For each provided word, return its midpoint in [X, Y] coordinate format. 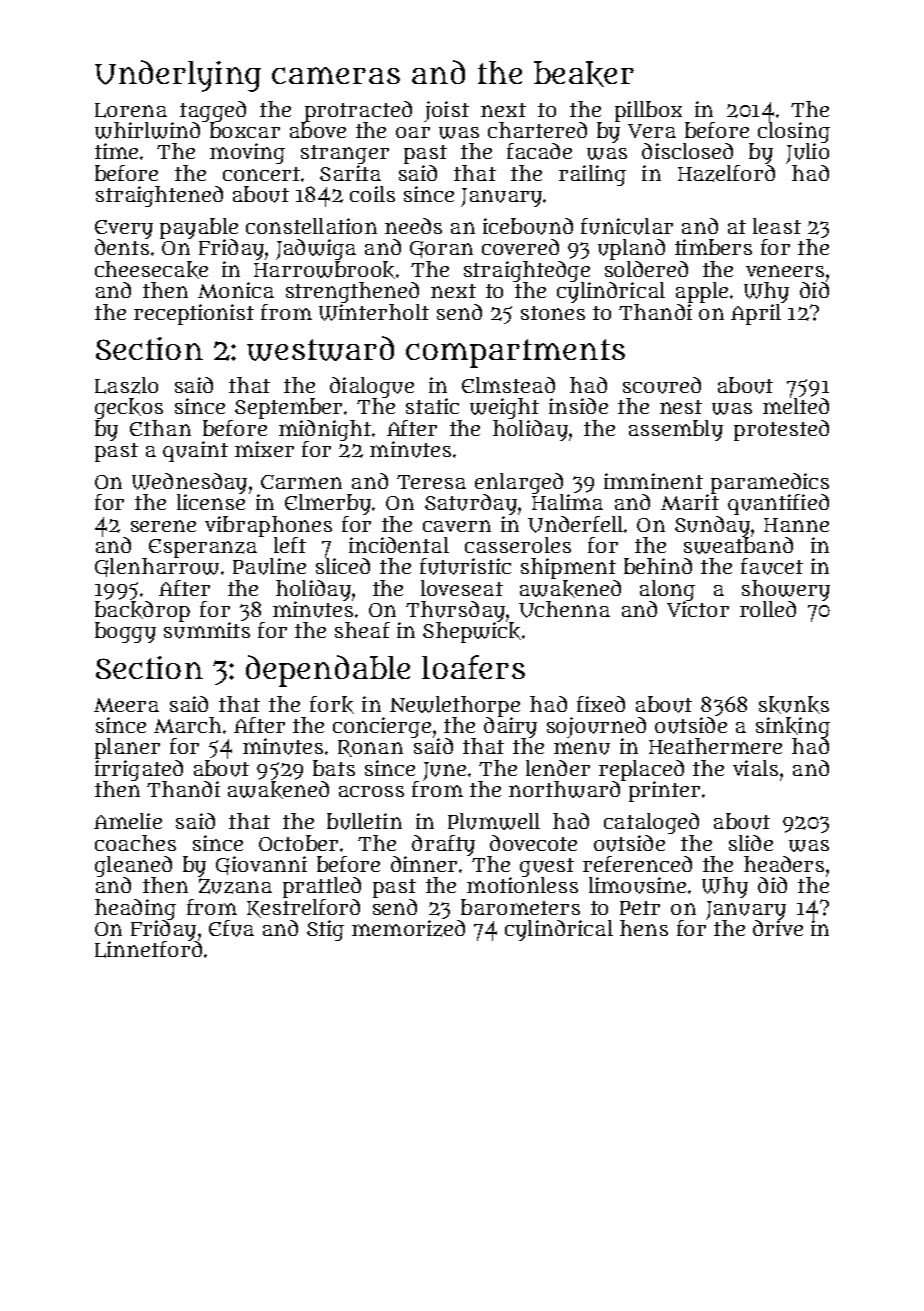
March [187, 725]
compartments [515, 353]
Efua [231, 928]
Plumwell [494, 821]
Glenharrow [157, 567]
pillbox [648, 111]
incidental [399, 545]
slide [751, 843]
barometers [520, 907]
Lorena [131, 110]
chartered [537, 130]
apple [702, 292]
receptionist [194, 314]
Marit [690, 502]
